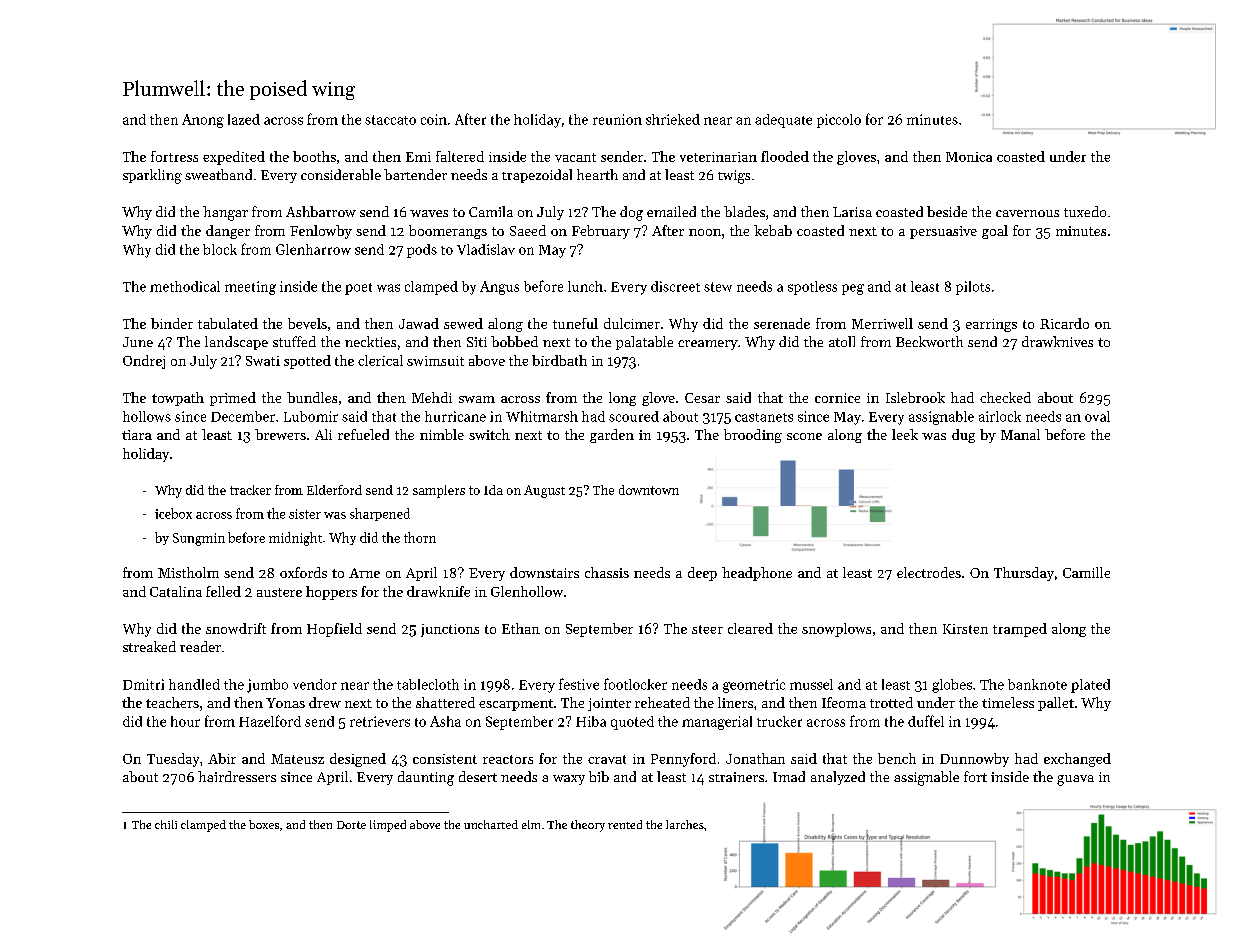 The image size is (1233, 952). What do you see at coordinates (351, 825) in the image?
I see `Dorte` at bounding box center [351, 825].
